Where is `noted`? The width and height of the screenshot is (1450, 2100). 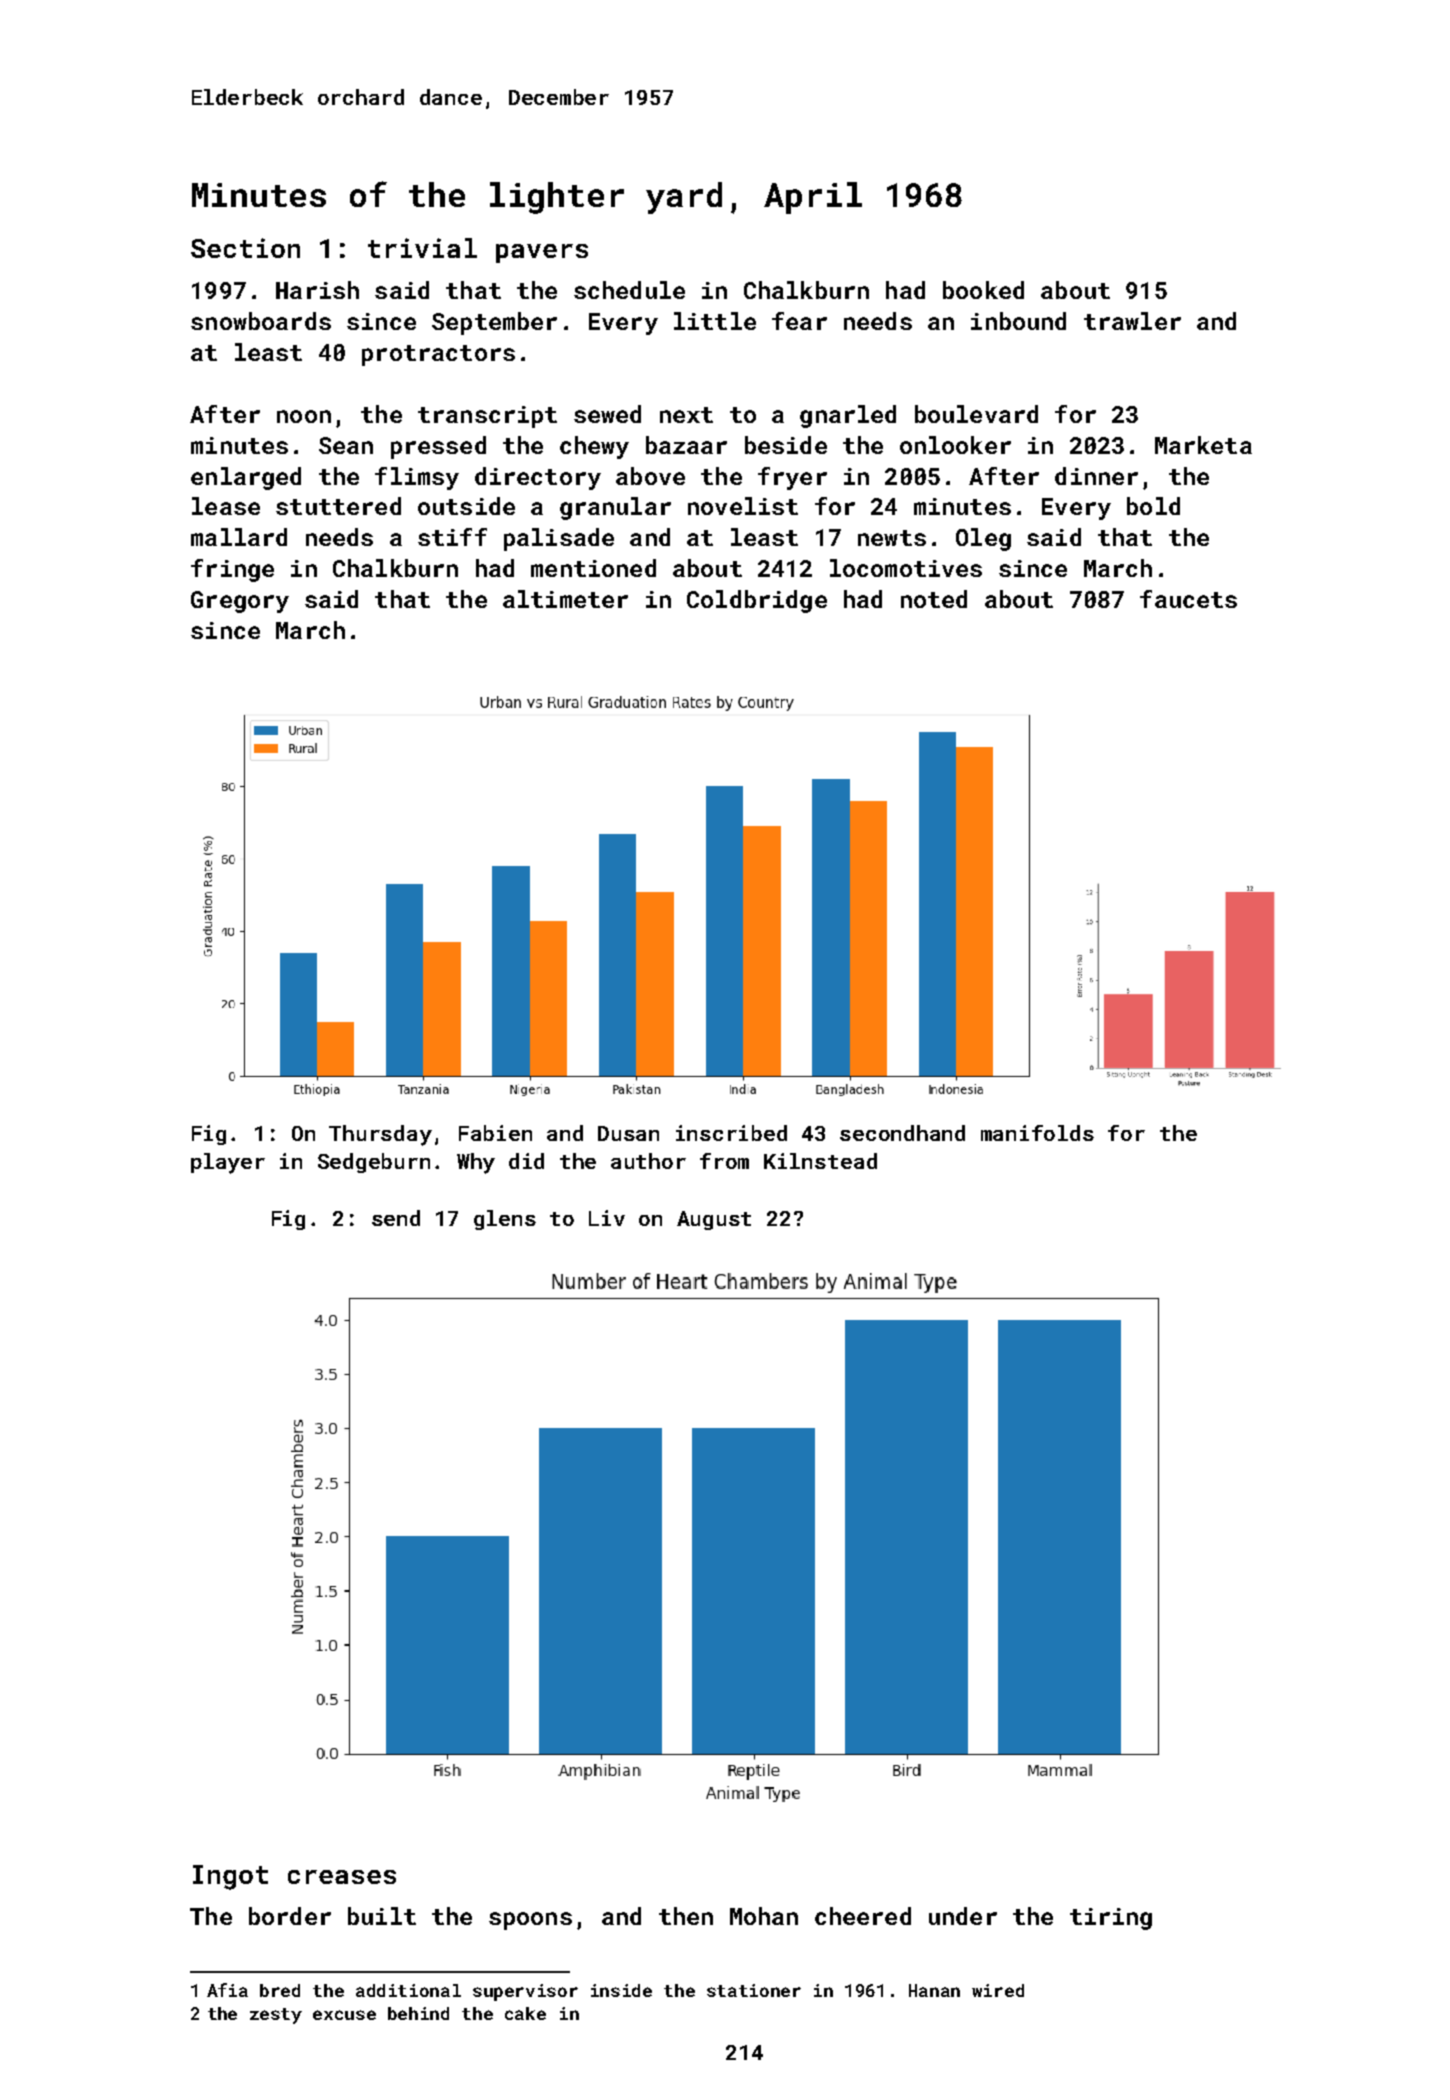
noted is located at coordinates (934, 599).
